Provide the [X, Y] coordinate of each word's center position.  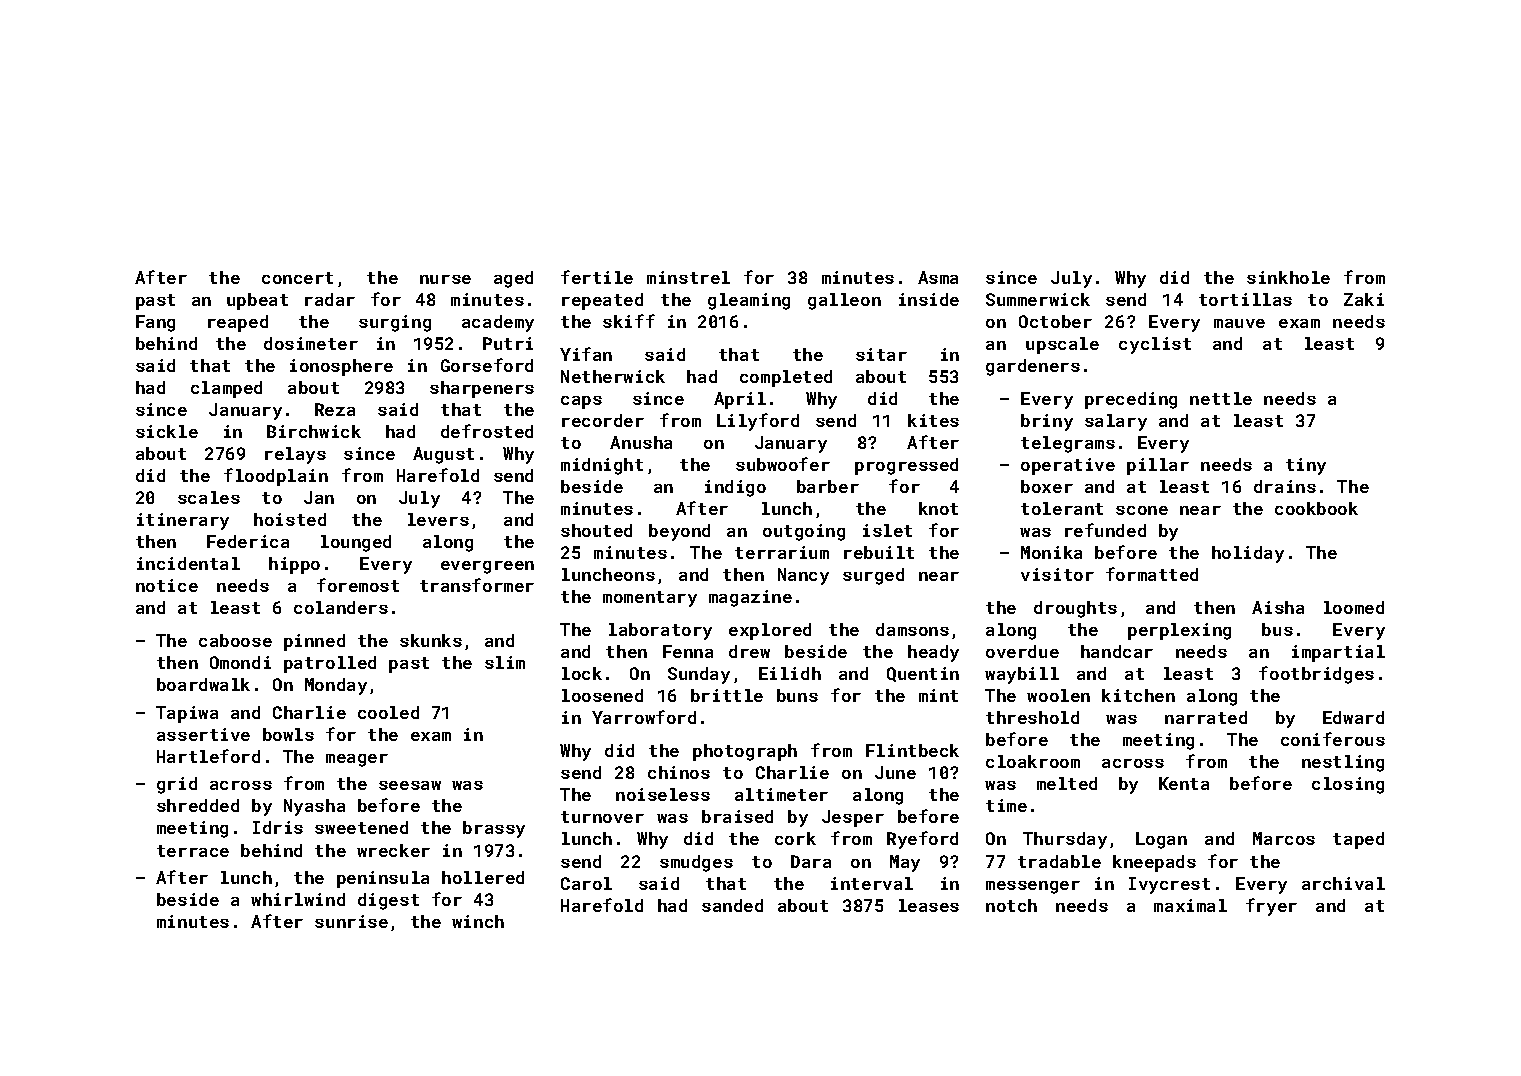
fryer [1271, 907]
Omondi [240, 662]
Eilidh [790, 673]
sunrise [351, 921]
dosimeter [311, 343]
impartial [1338, 653]
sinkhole [1288, 277]
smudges [696, 863]
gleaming [749, 301]
